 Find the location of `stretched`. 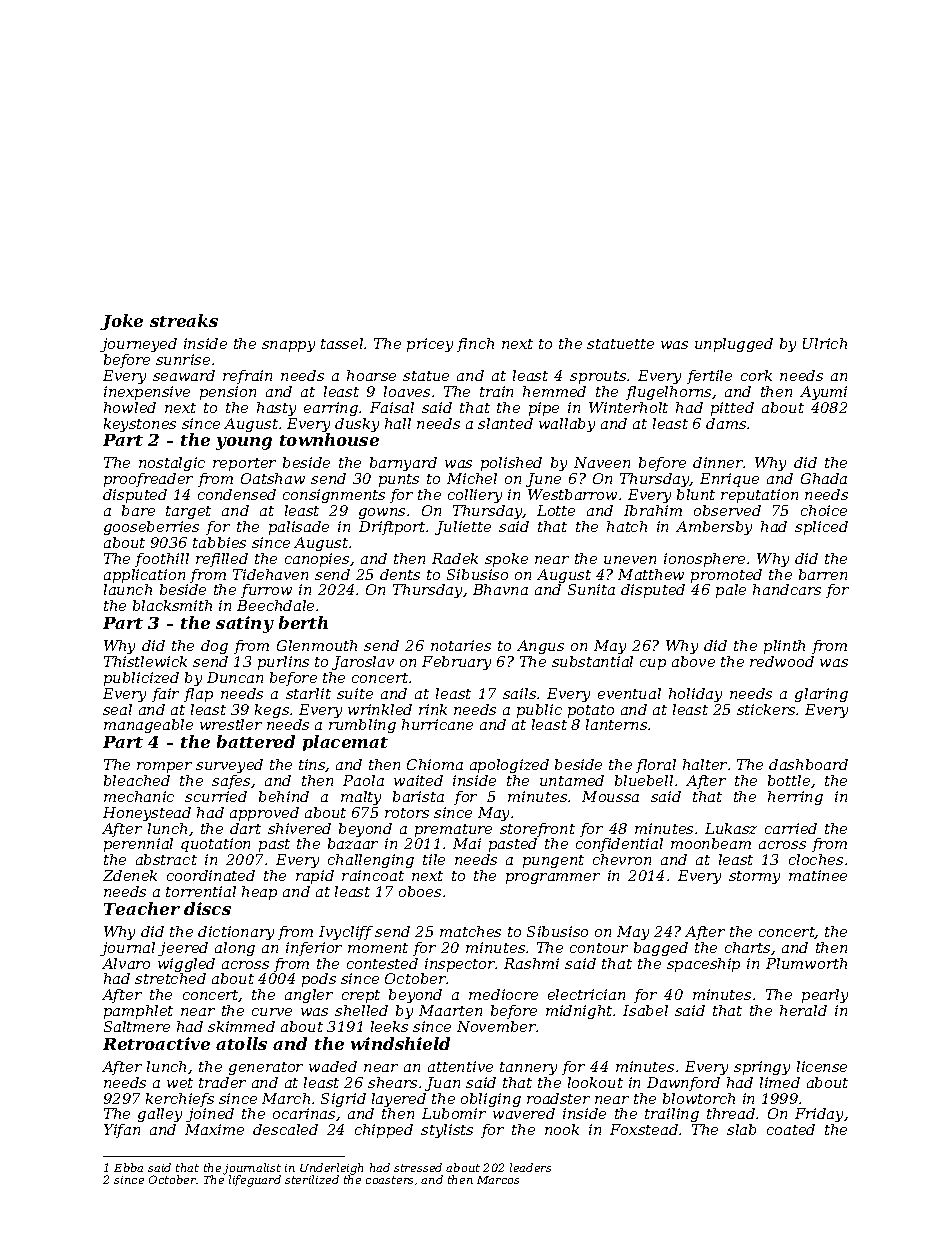

stretched is located at coordinates (170, 978).
